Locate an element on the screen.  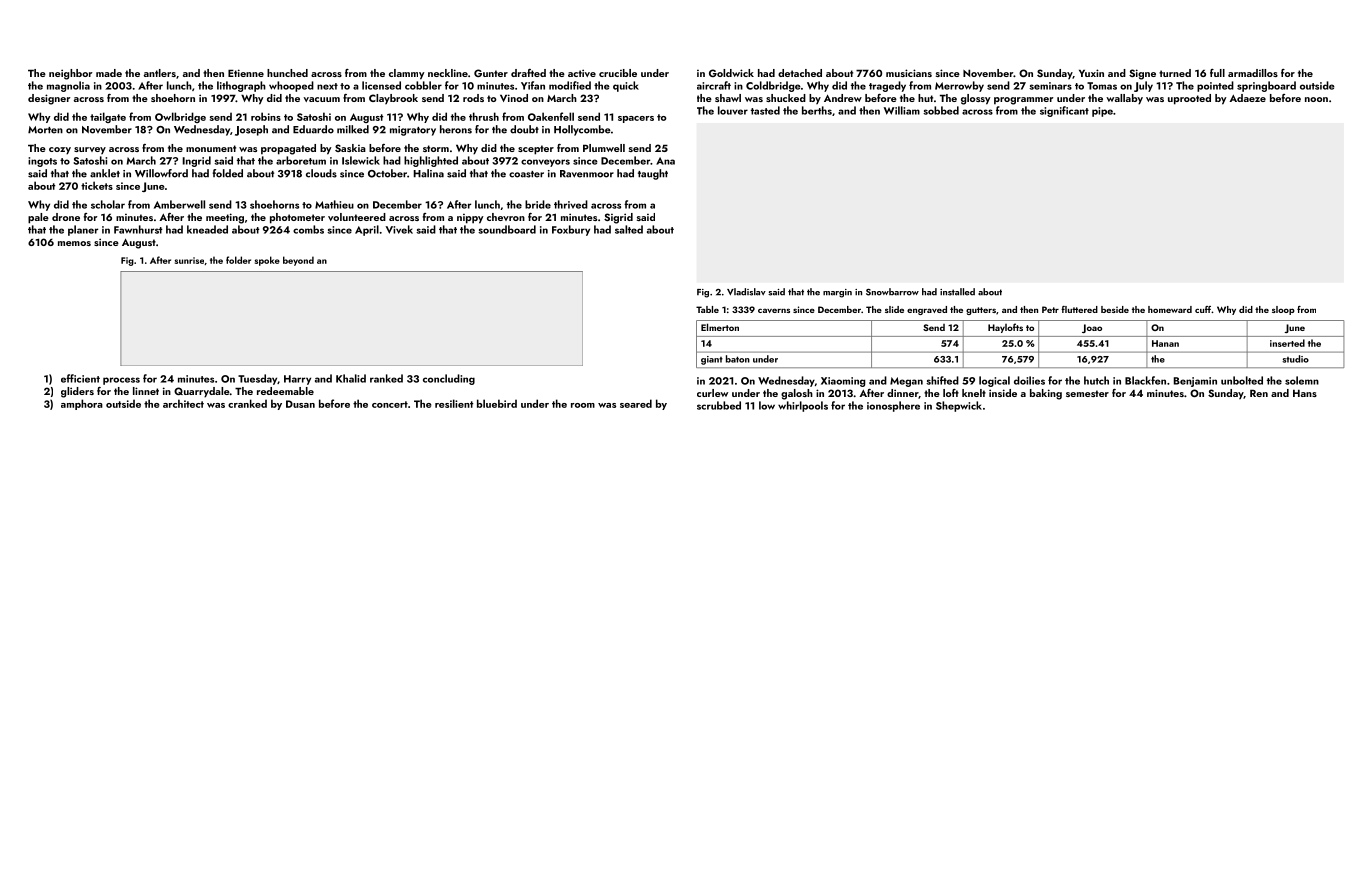
process is located at coordinates (121, 381).
